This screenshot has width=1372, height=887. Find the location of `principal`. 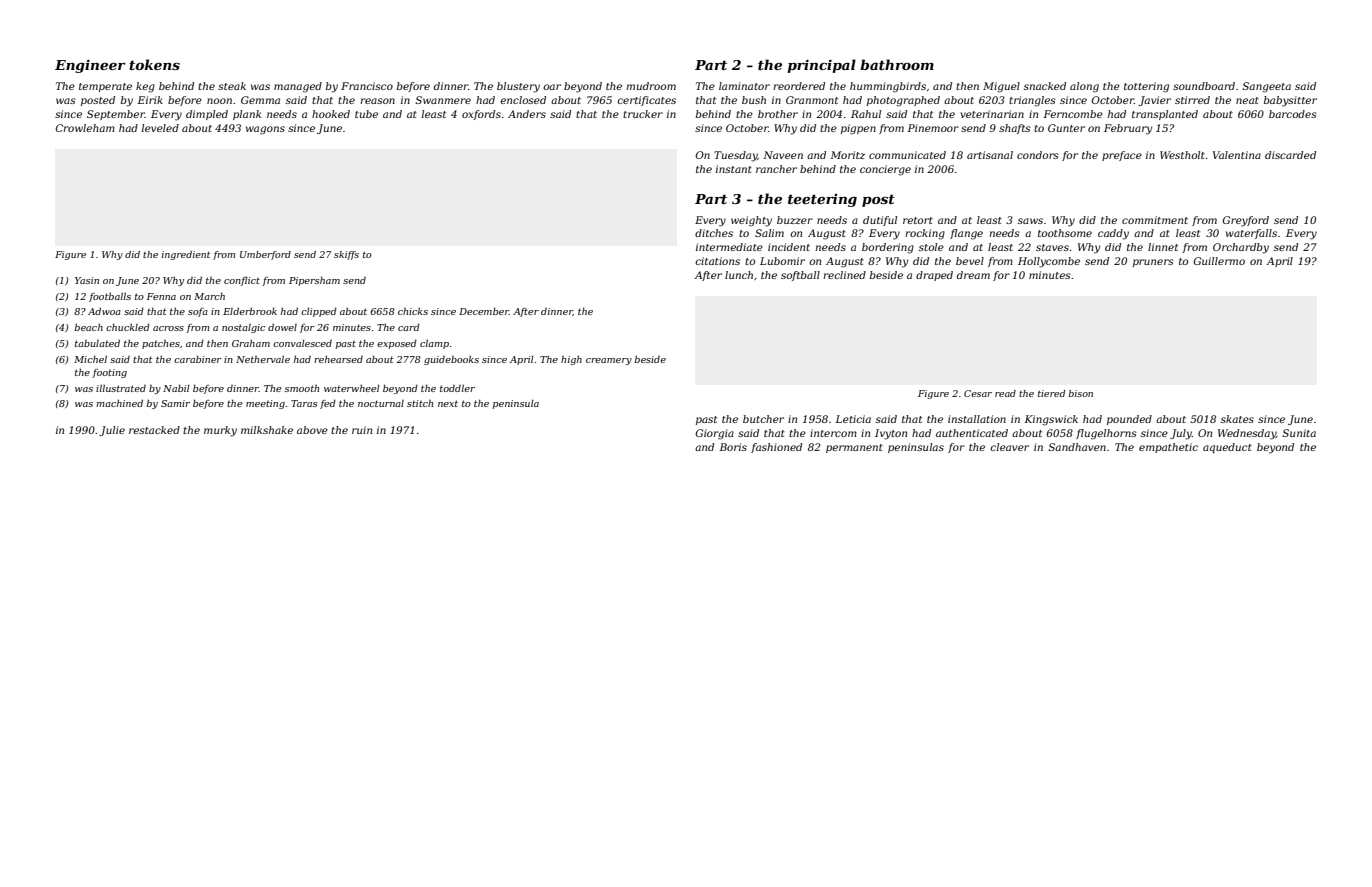

principal is located at coordinates (821, 66).
